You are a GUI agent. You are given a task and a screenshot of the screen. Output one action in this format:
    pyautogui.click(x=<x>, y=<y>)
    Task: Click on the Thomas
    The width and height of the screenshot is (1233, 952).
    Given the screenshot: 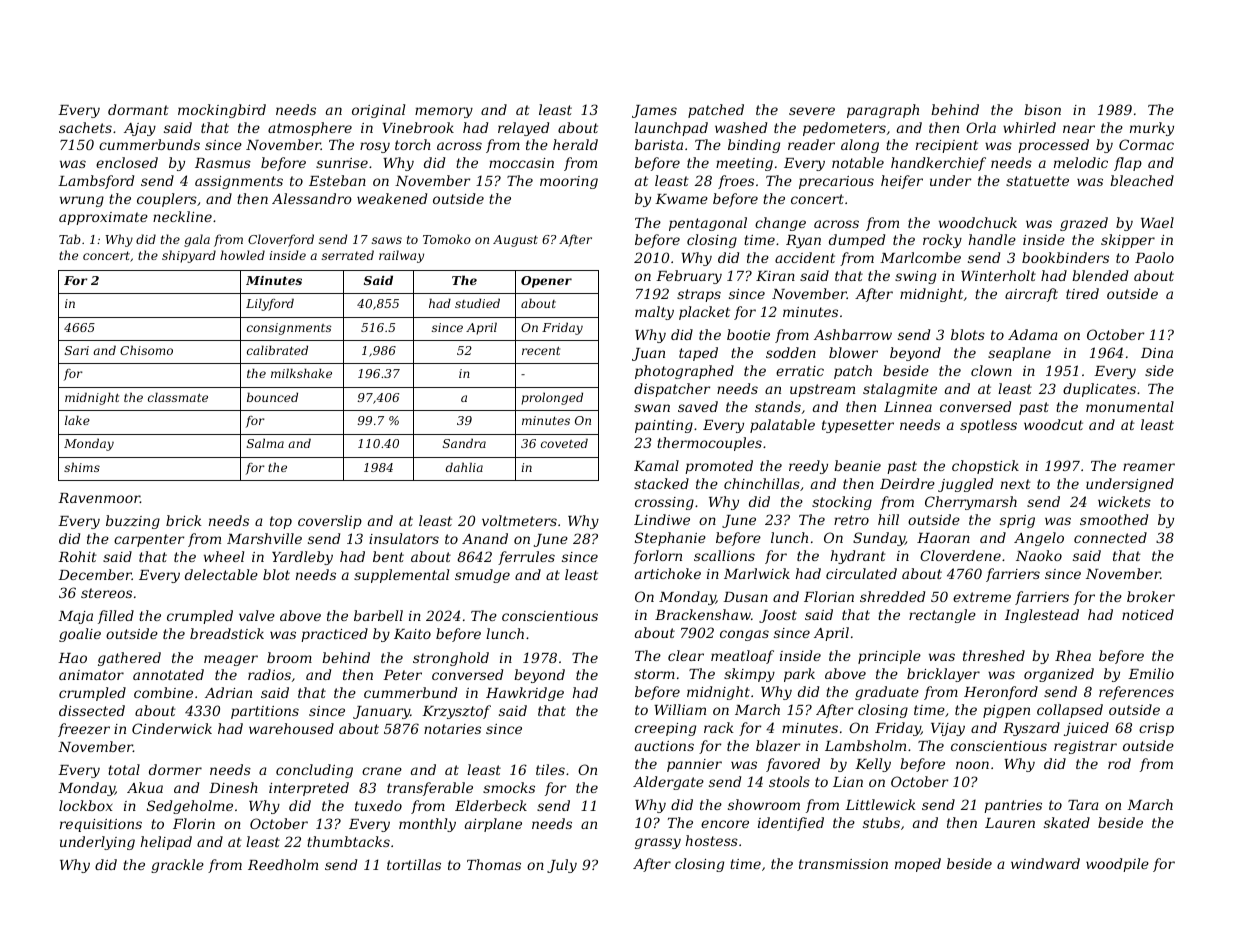 What is the action you would take?
    pyautogui.click(x=494, y=864)
